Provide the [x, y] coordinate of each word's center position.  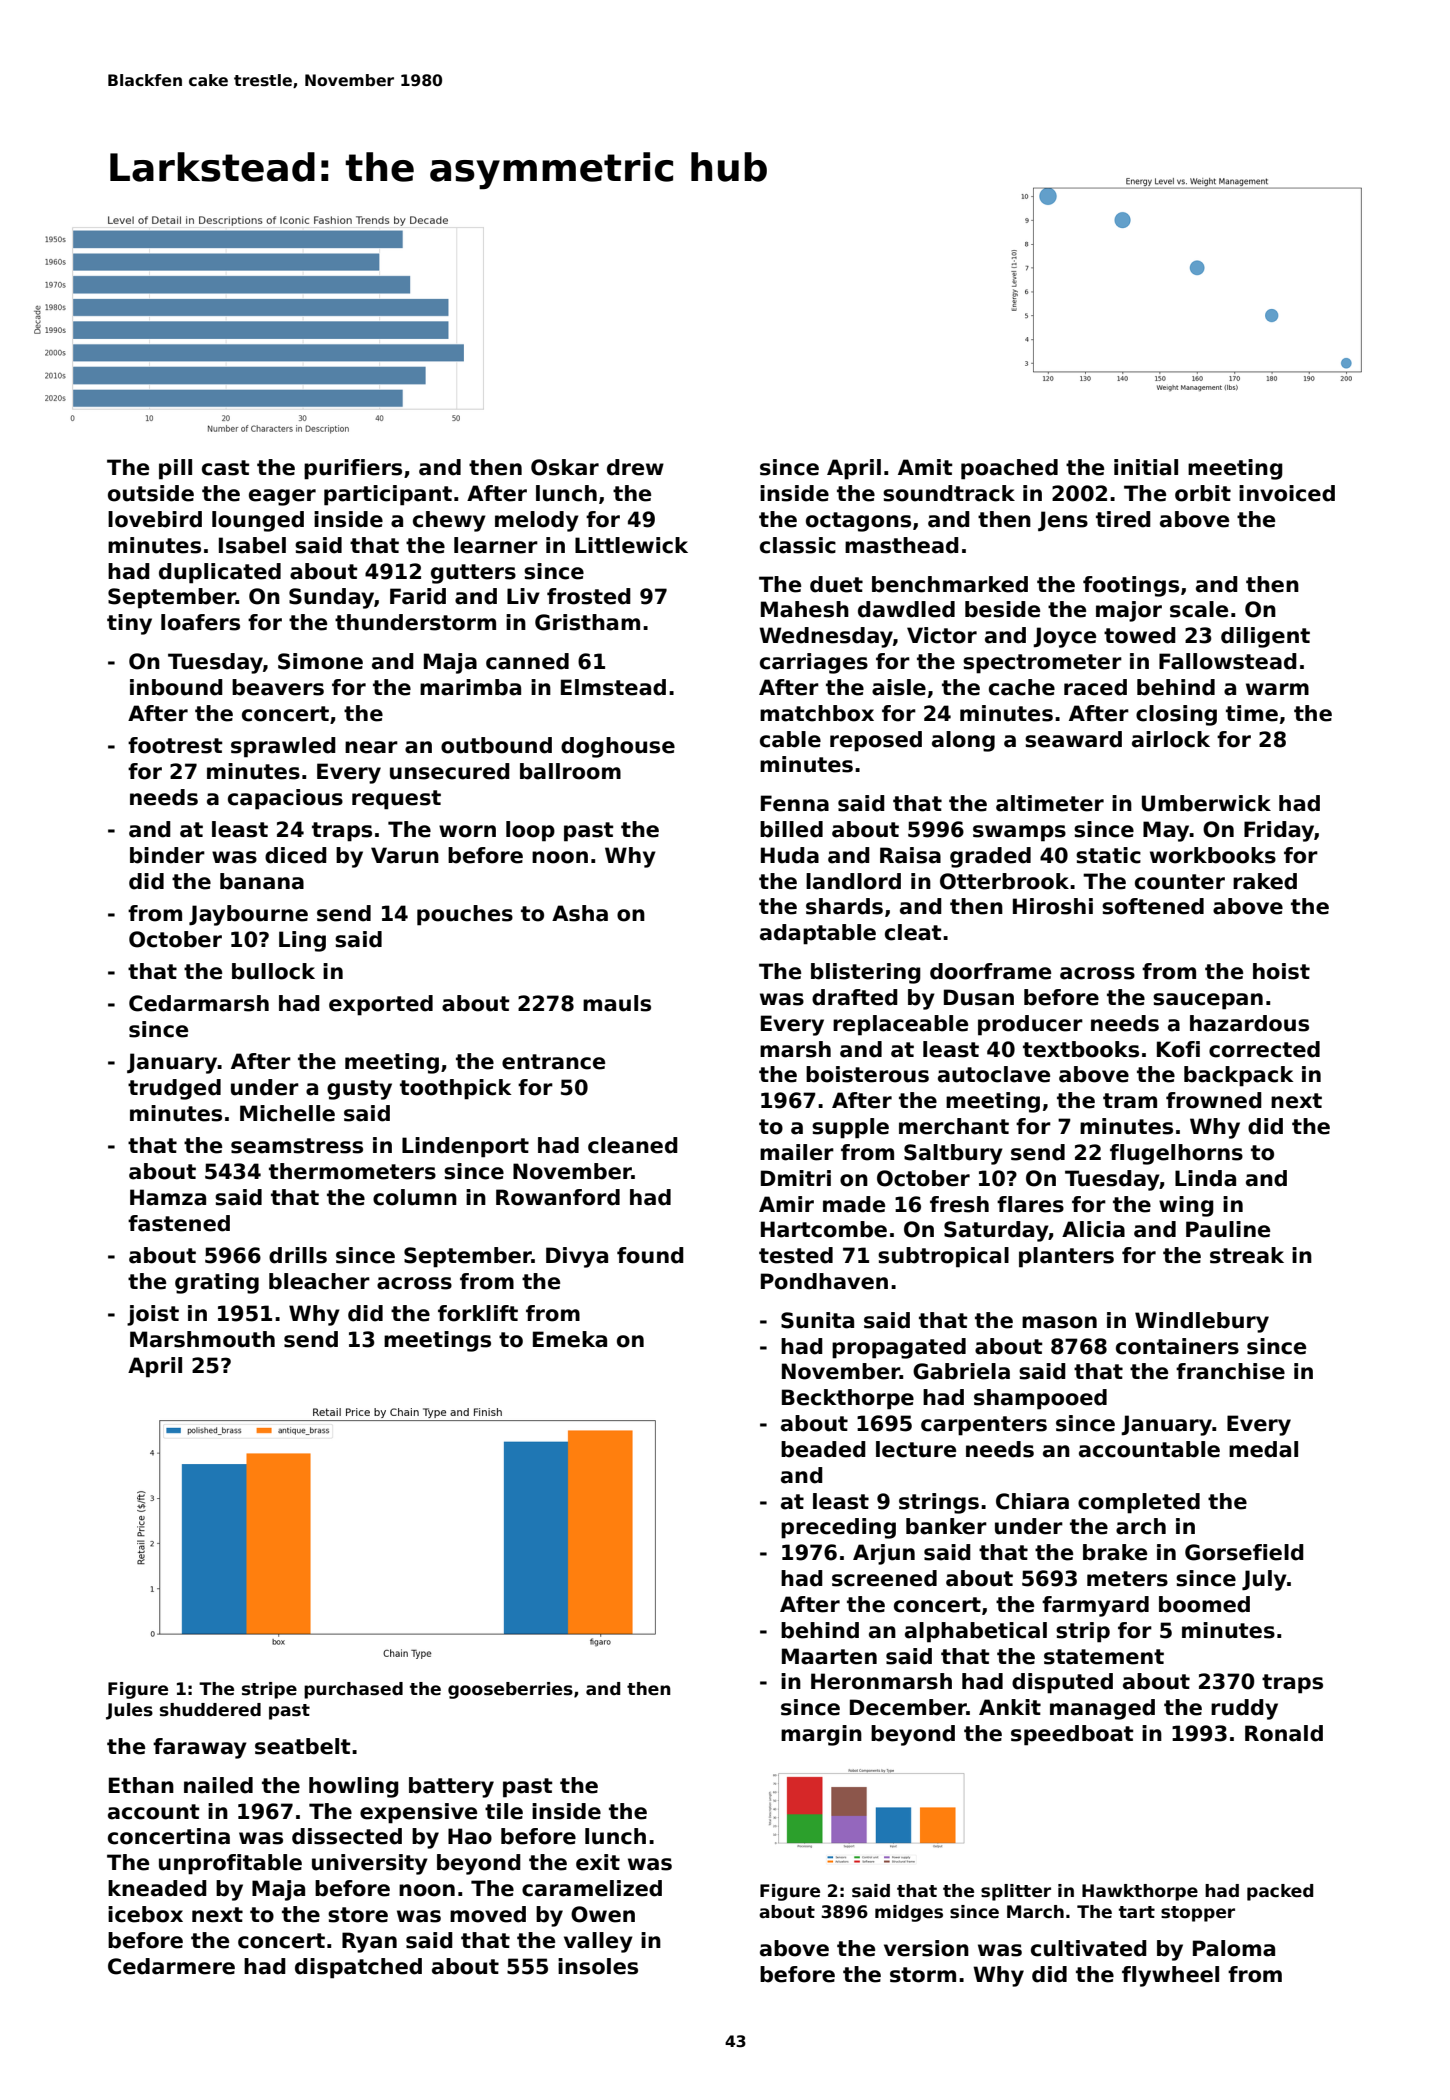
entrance [553, 1062]
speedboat [1072, 1735]
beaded [823, 1449]
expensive [418, 1813]
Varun [405, 855]
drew [635, 467]
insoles [598, 1966]
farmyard [1095, 1606]
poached [1009, 469]
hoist [1281, 971]
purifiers [353, 469]
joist [153, 1315]
